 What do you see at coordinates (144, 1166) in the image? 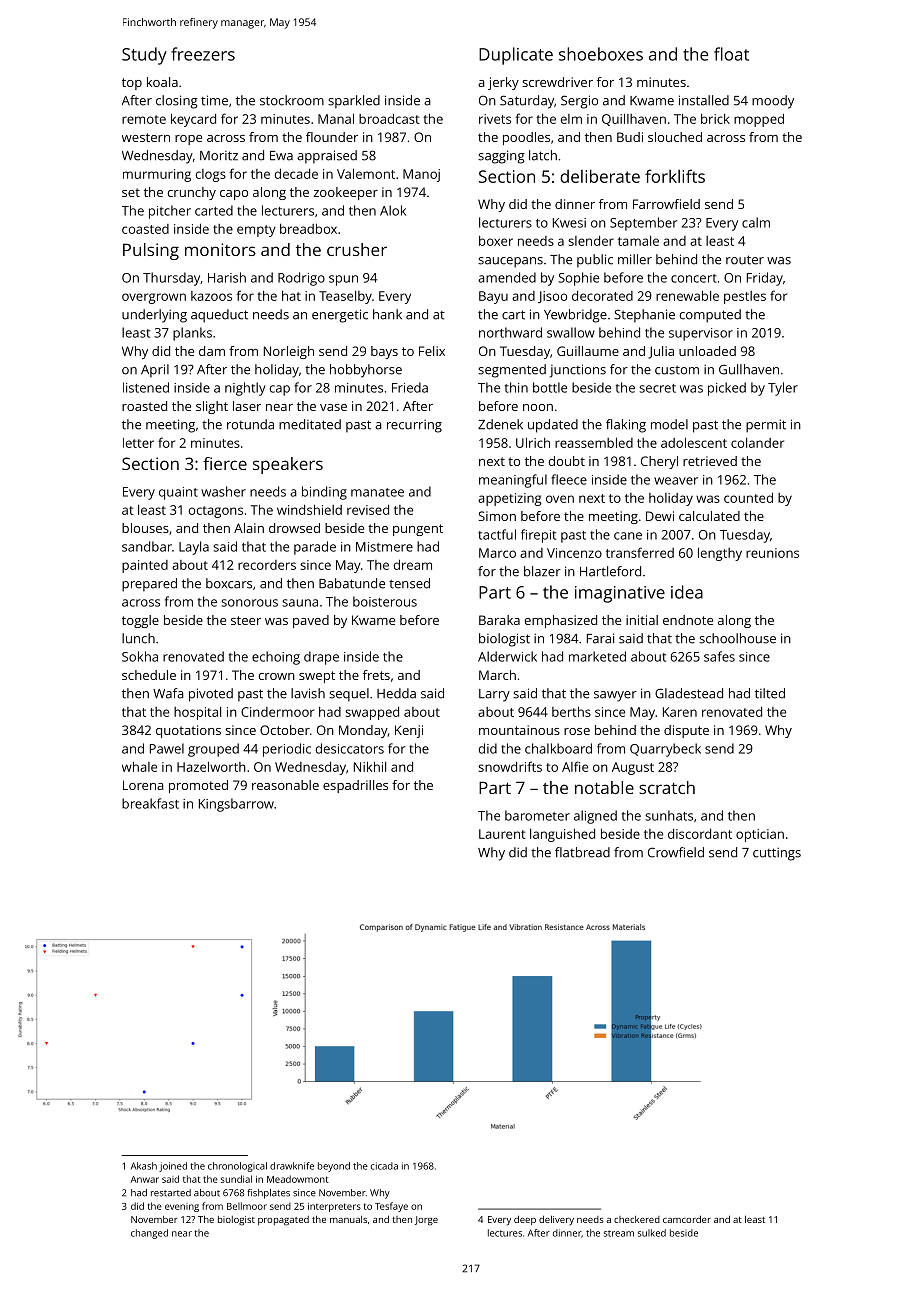
I see `Akash` at bounding box center [144, 1166].
